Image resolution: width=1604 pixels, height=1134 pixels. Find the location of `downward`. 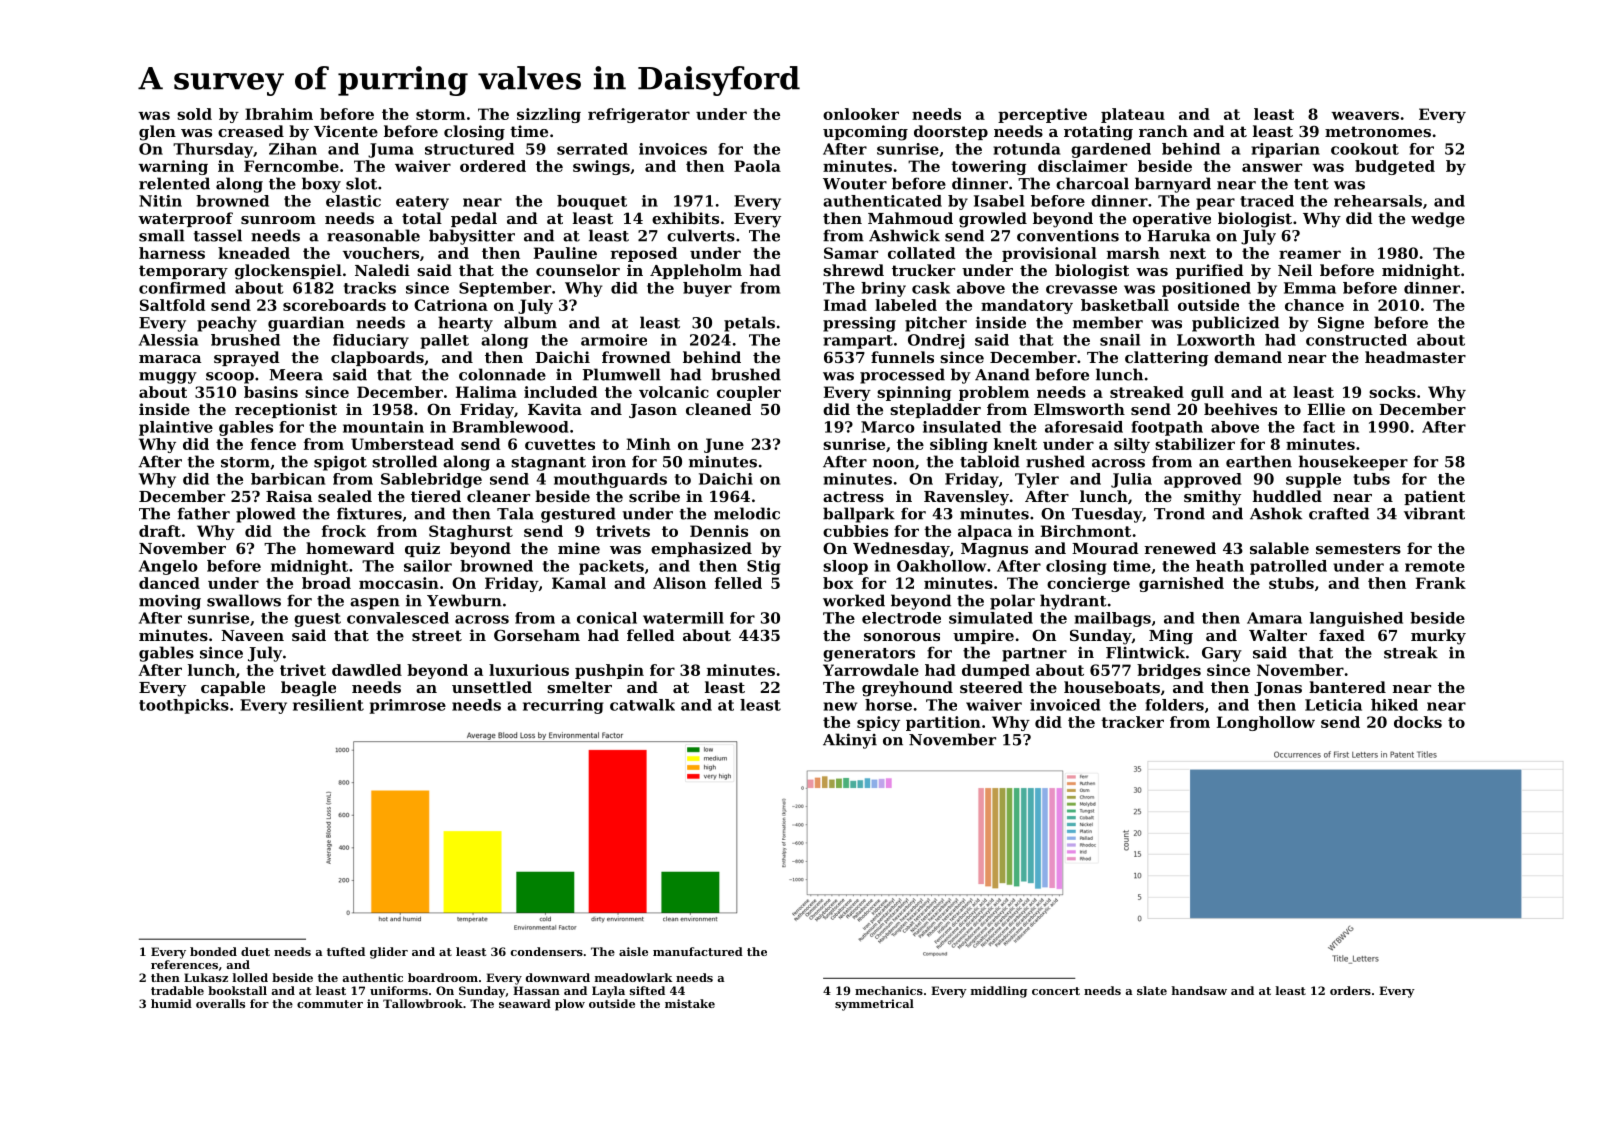

downward is located at coordinates (558, 977).
